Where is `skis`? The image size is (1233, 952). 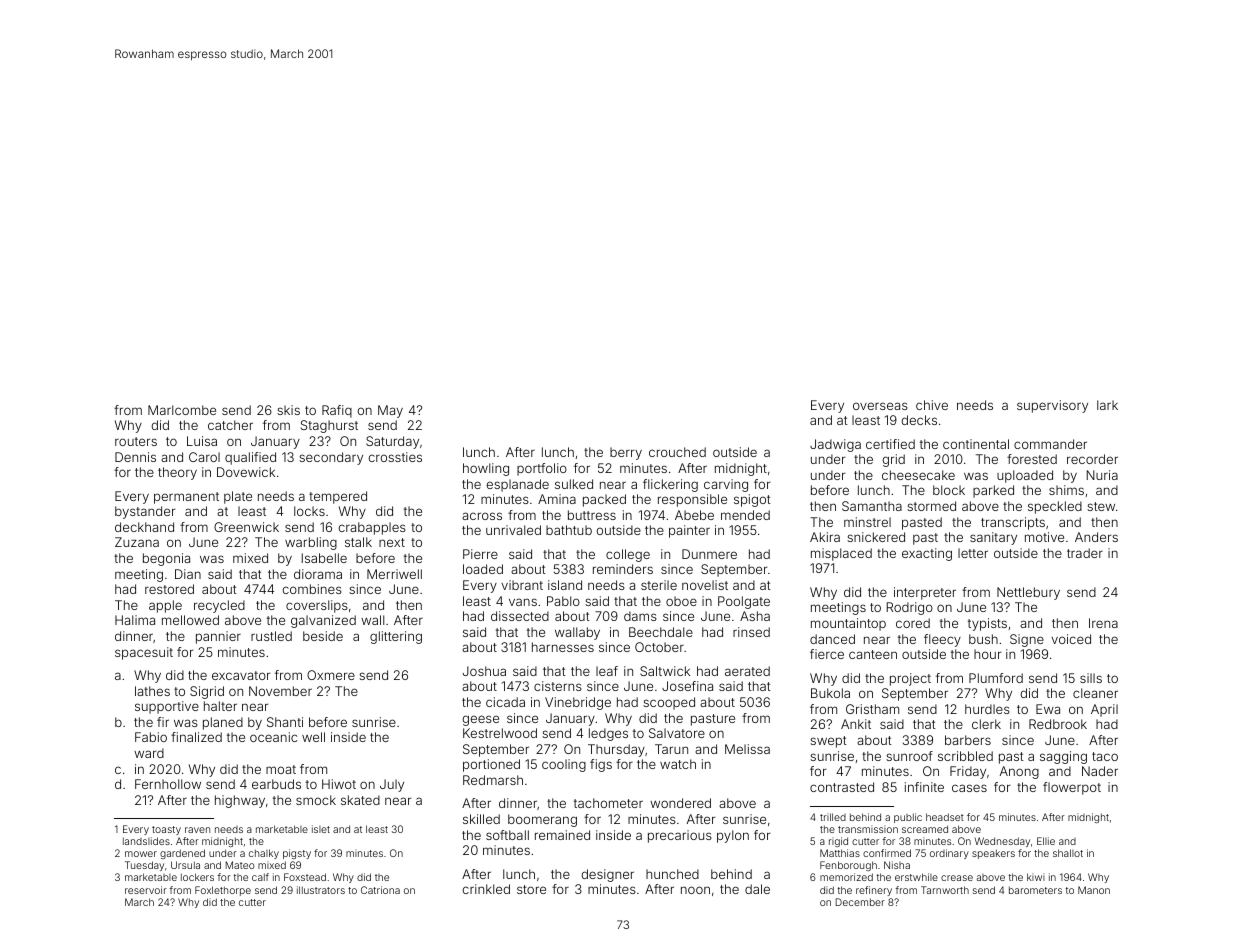
skis is located at coordinates (288, 410).
